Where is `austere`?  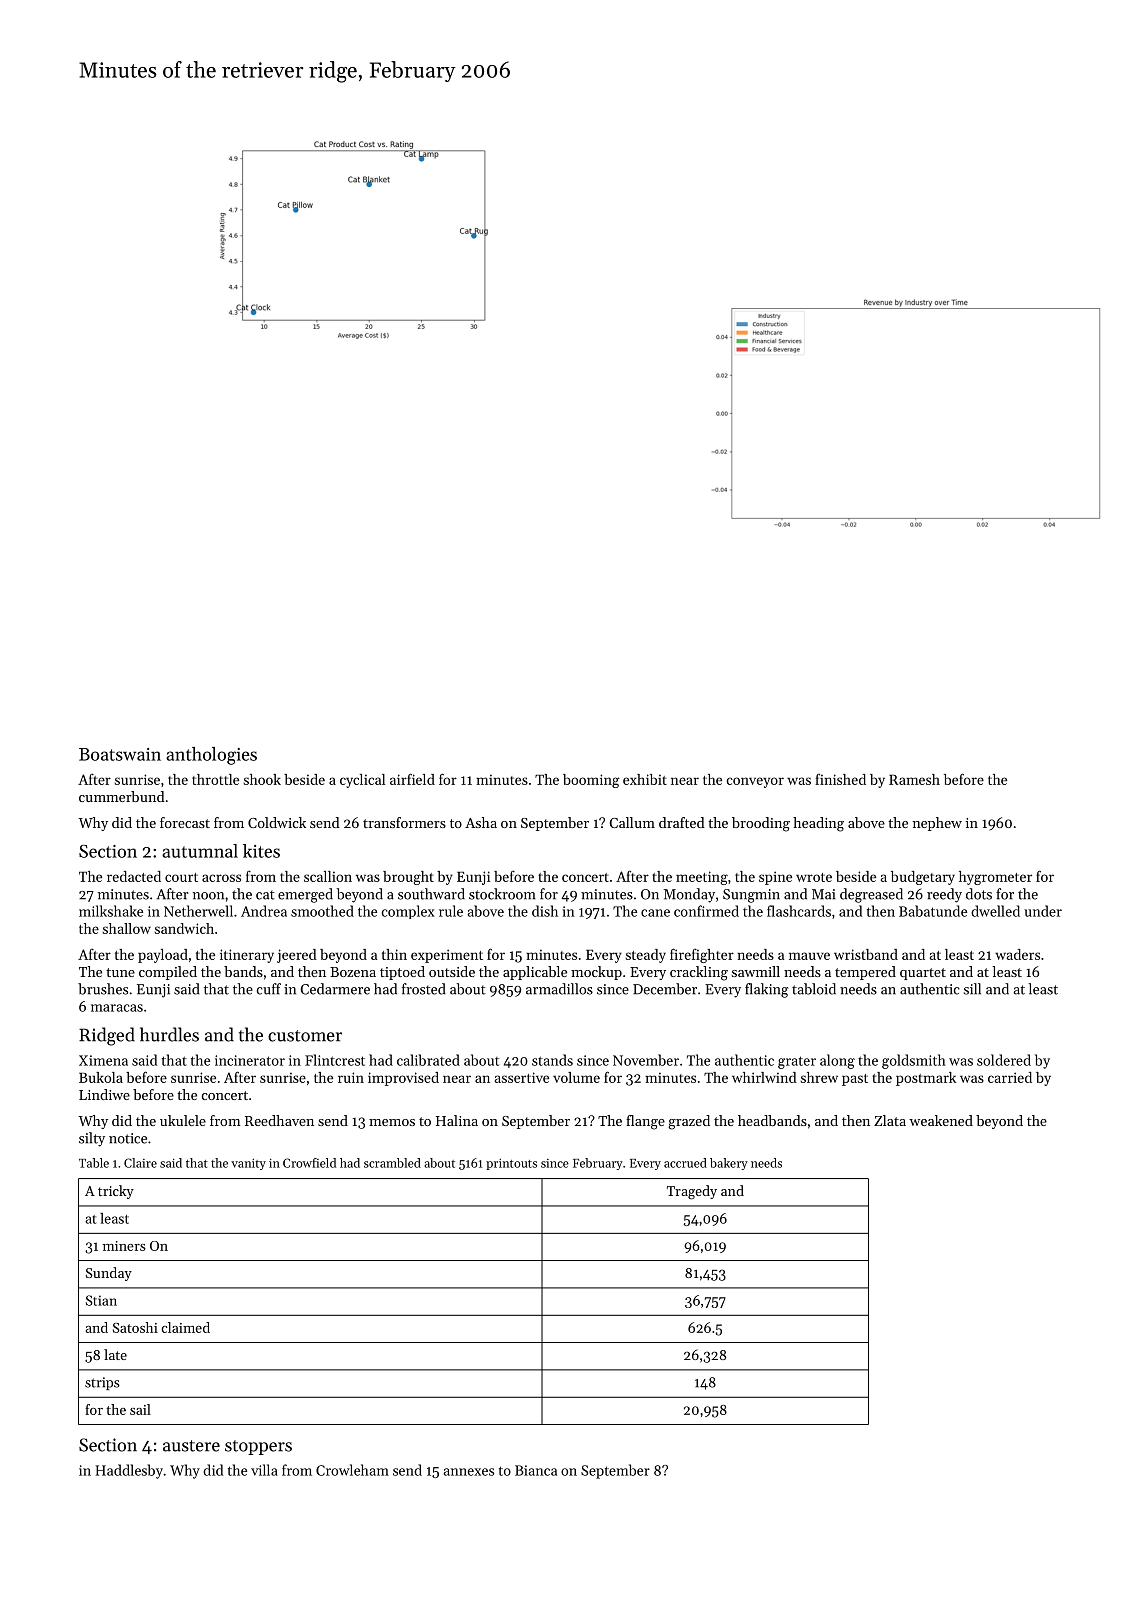 austere is located at coordinates (191, 1446).
